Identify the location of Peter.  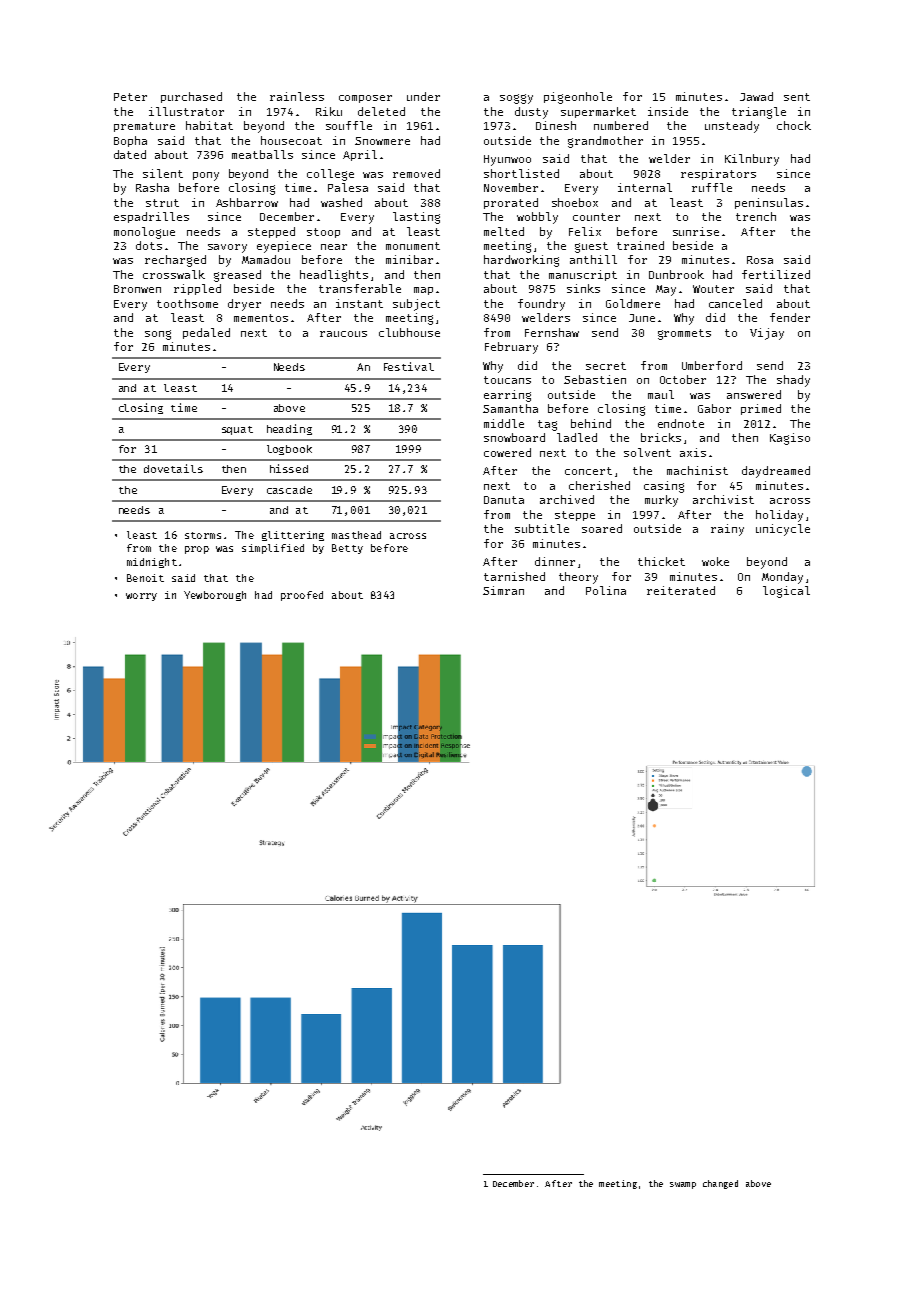
(130, 97).
